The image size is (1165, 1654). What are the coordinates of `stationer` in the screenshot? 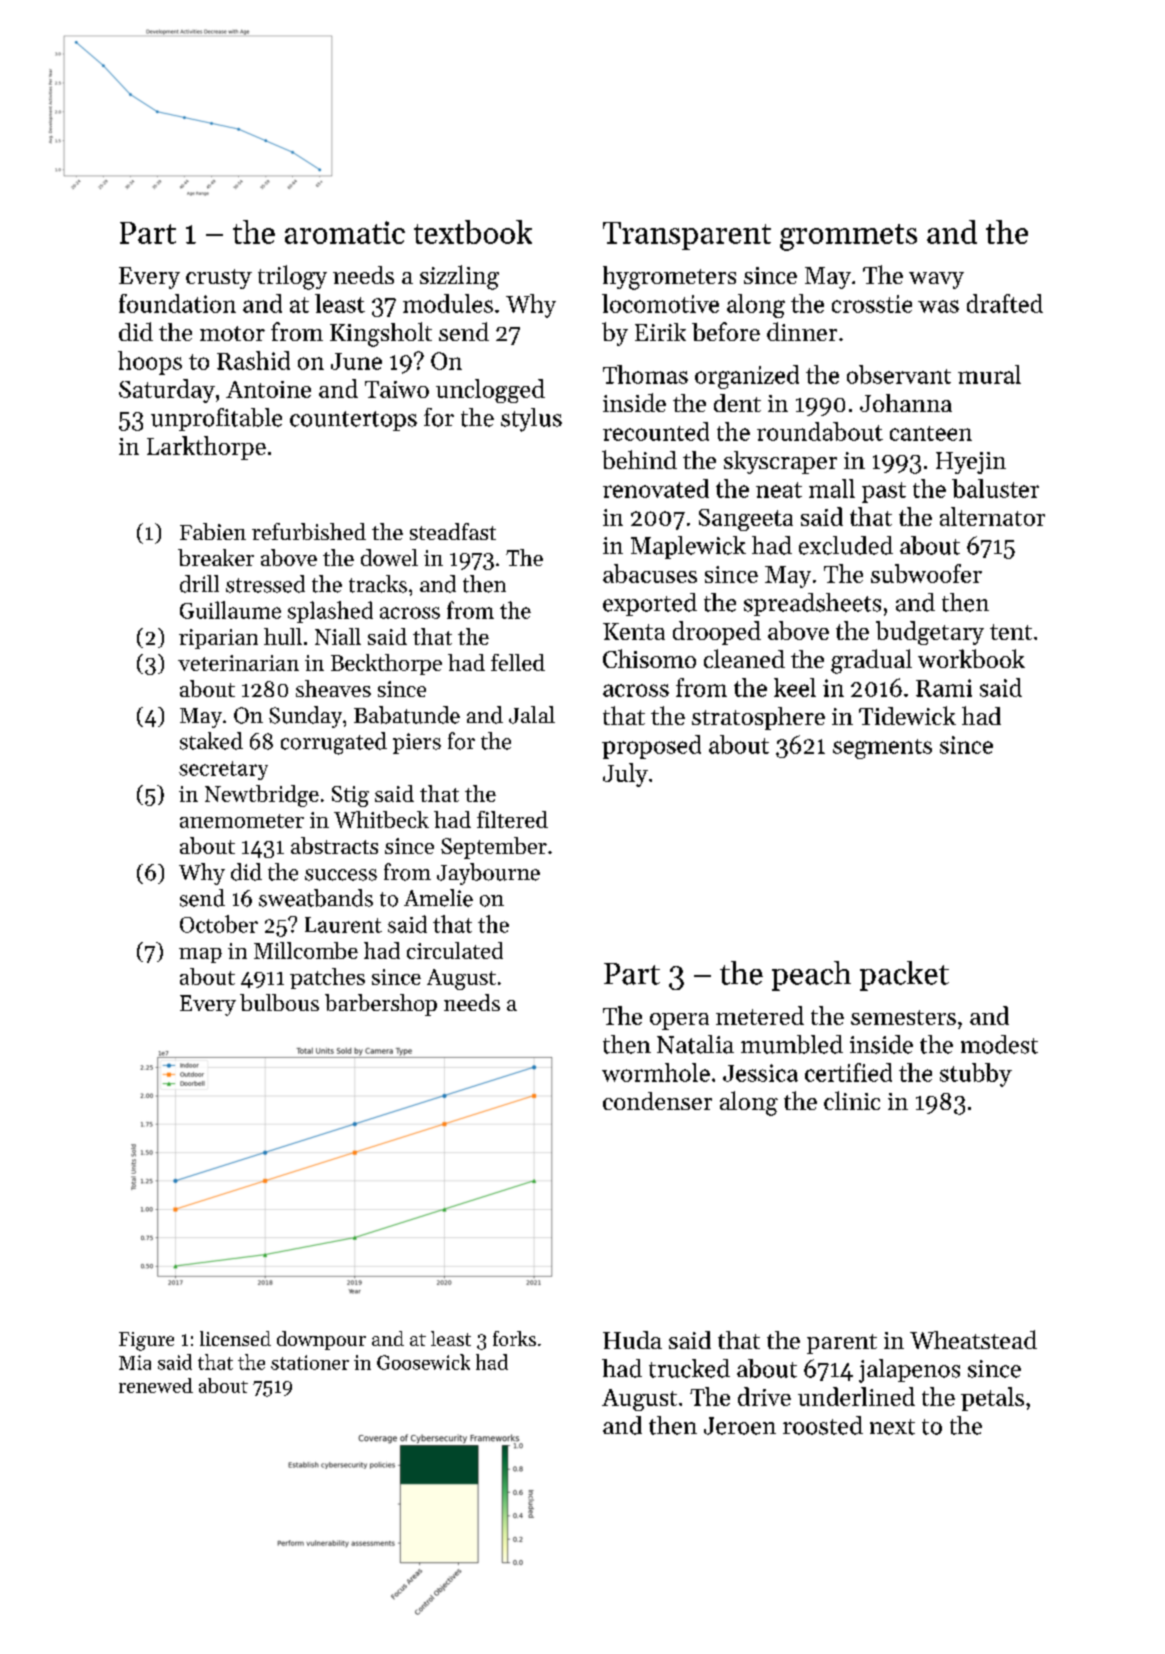 It's located at (310, 1362).
